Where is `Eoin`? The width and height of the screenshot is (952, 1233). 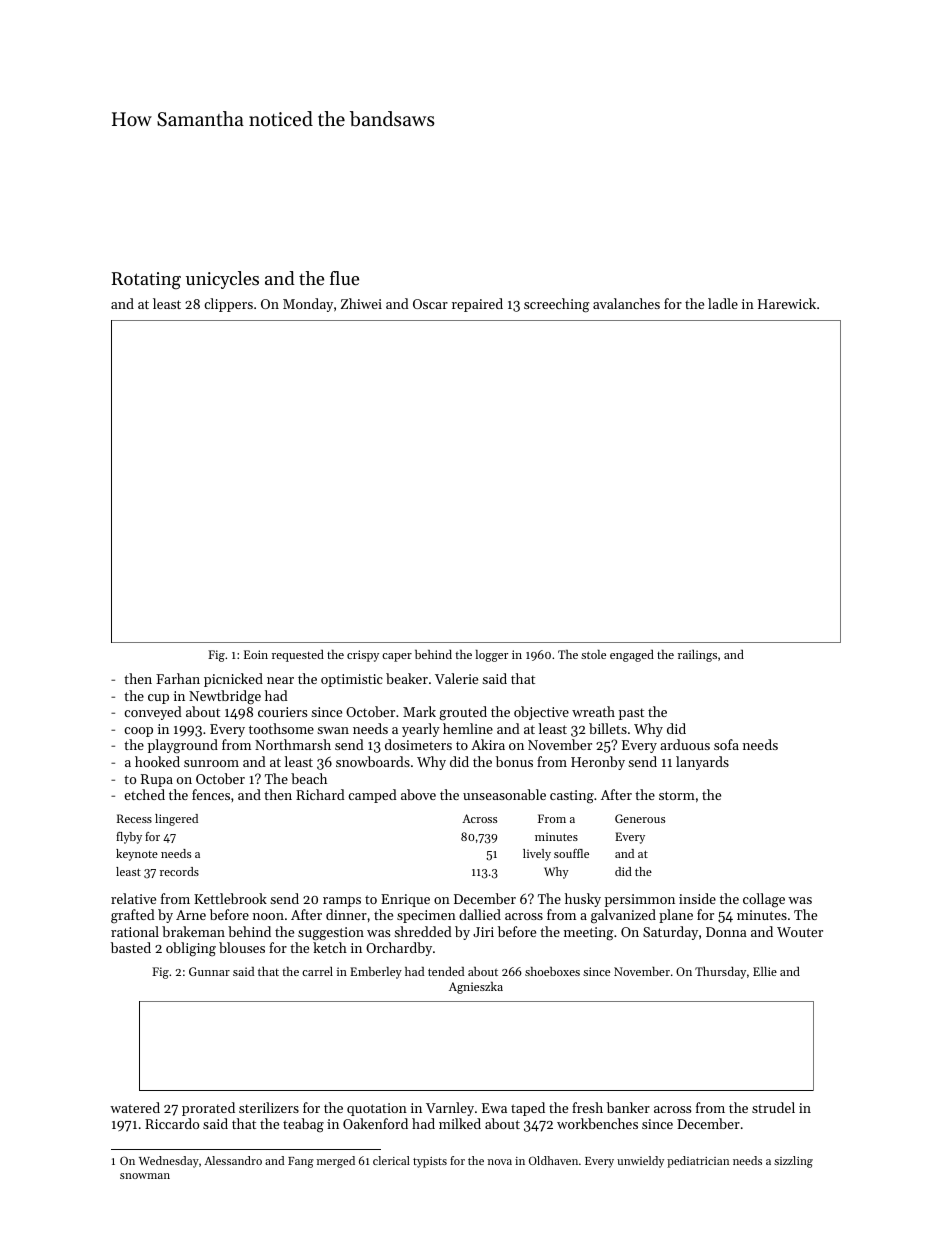
Eoin is located at coordinates (256, 654).
